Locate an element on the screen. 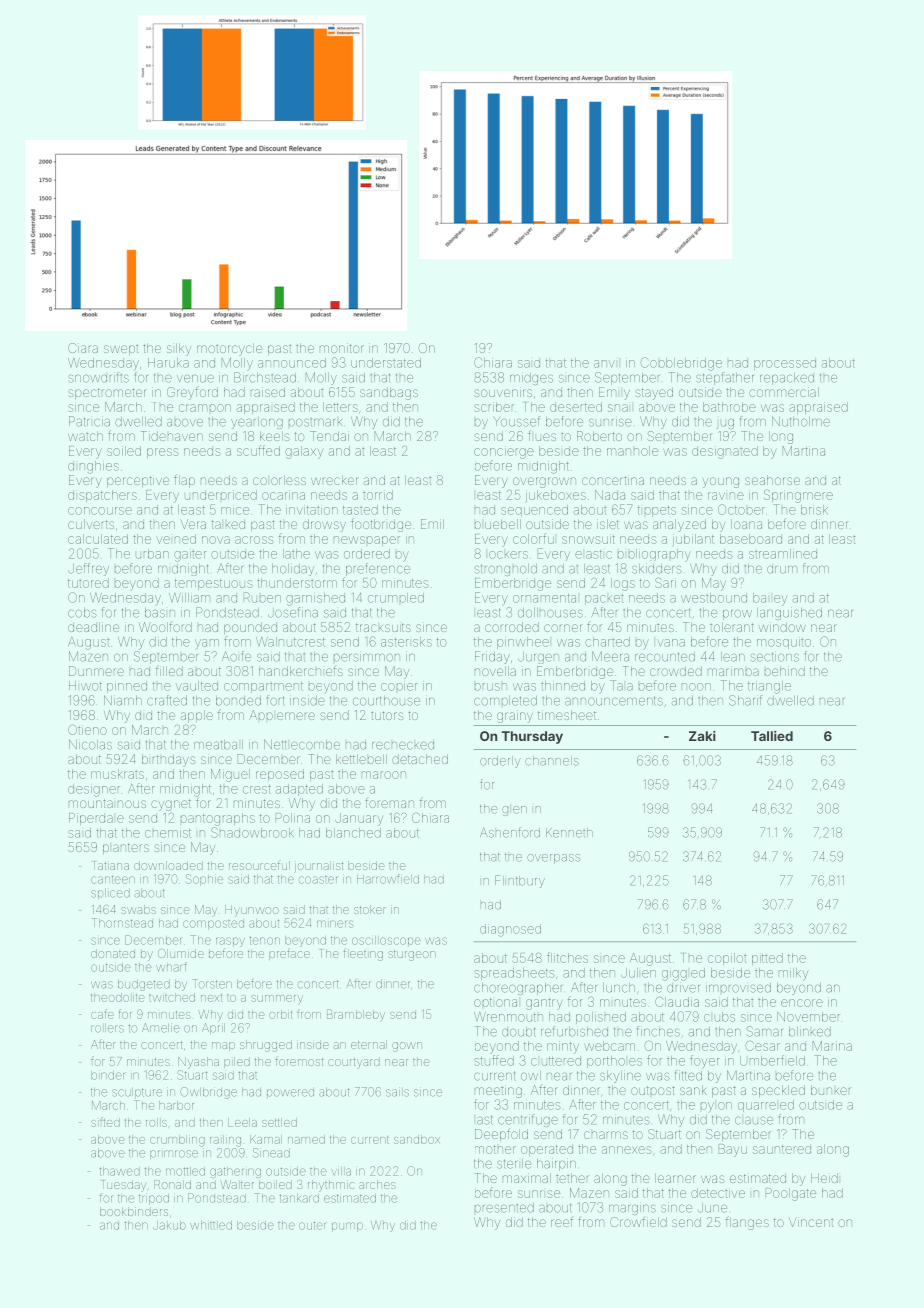 The width and height of the screenshot is (924, 1308). silky is located at coordinates (179, 349).
